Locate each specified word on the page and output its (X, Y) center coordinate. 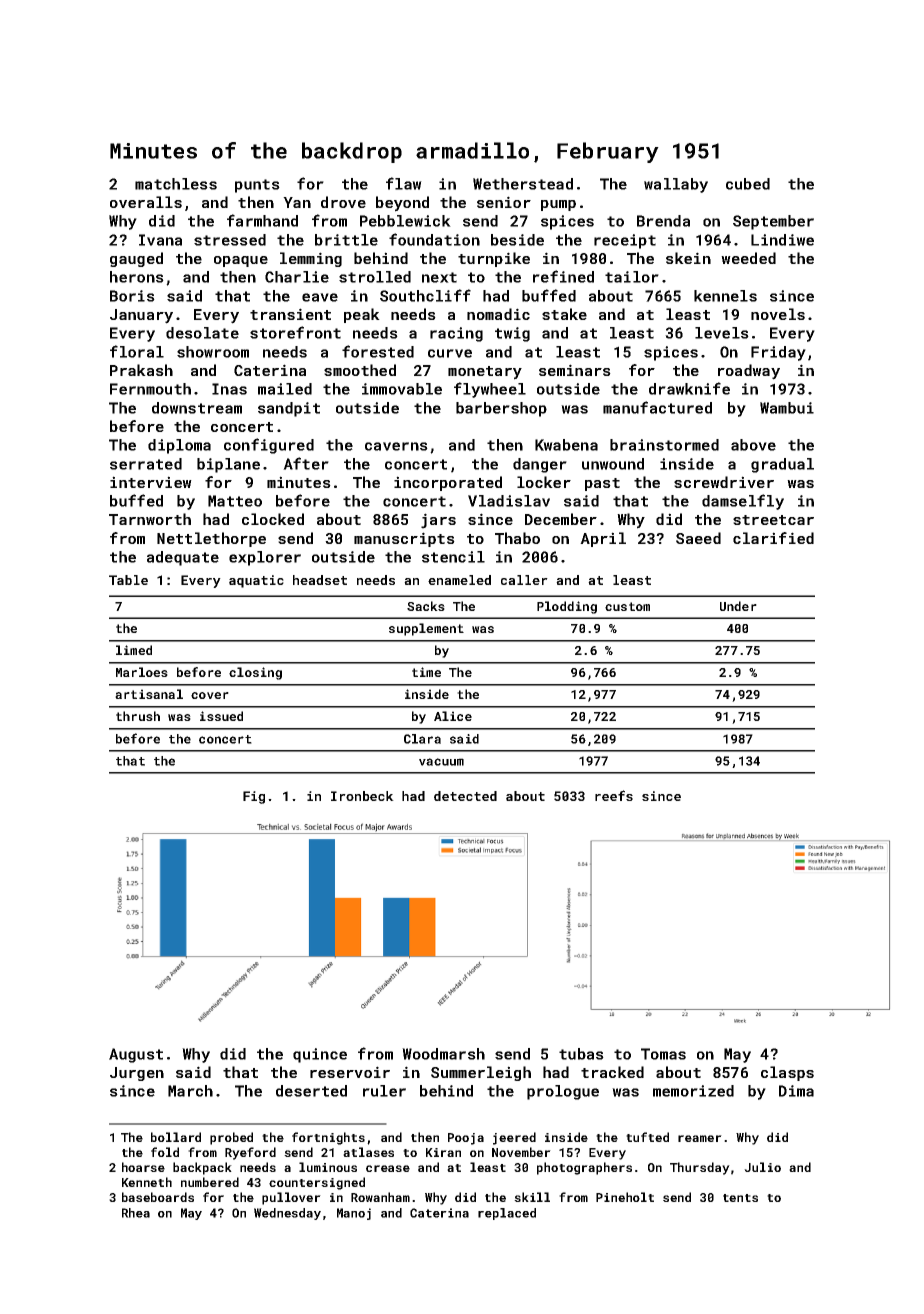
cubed (748, 184)
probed (231, 1138)
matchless (176, 184)
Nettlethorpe (211, 539)
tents (740, 1198)
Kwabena (566, 445)
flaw (404, 183)
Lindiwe (782, 240)
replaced (507, 1214)
